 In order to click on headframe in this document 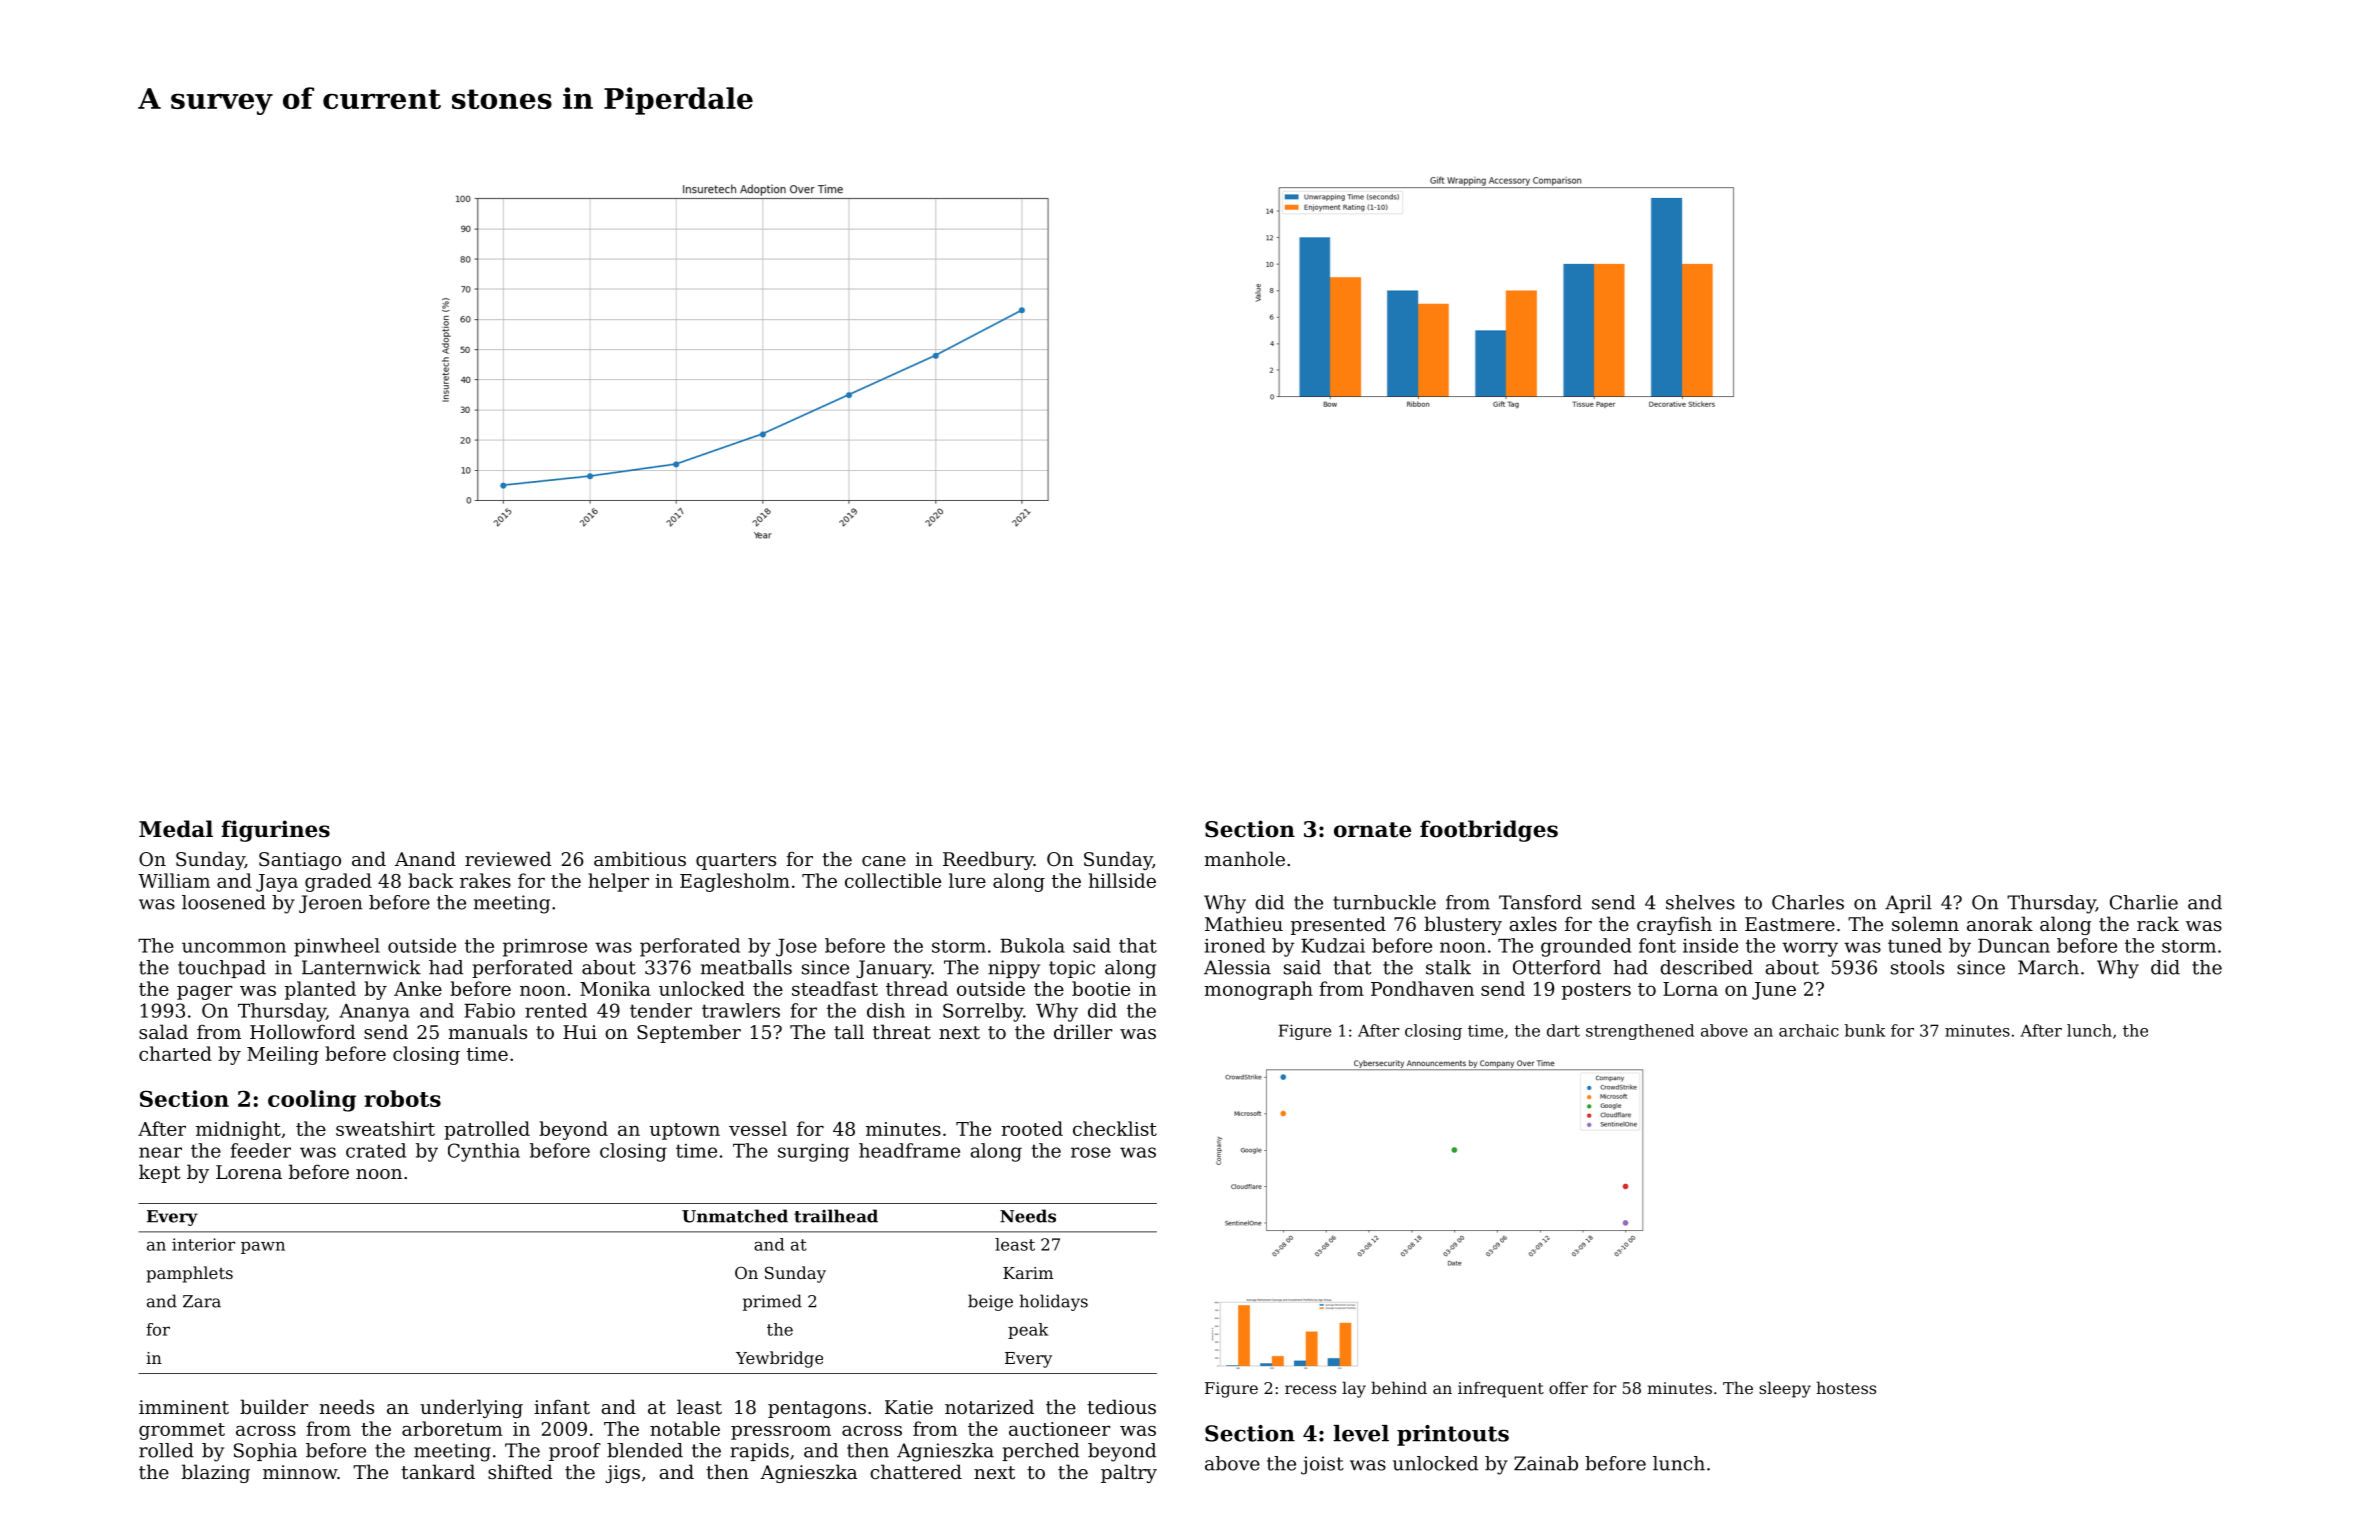, I will do `click(909, 1150)`.
